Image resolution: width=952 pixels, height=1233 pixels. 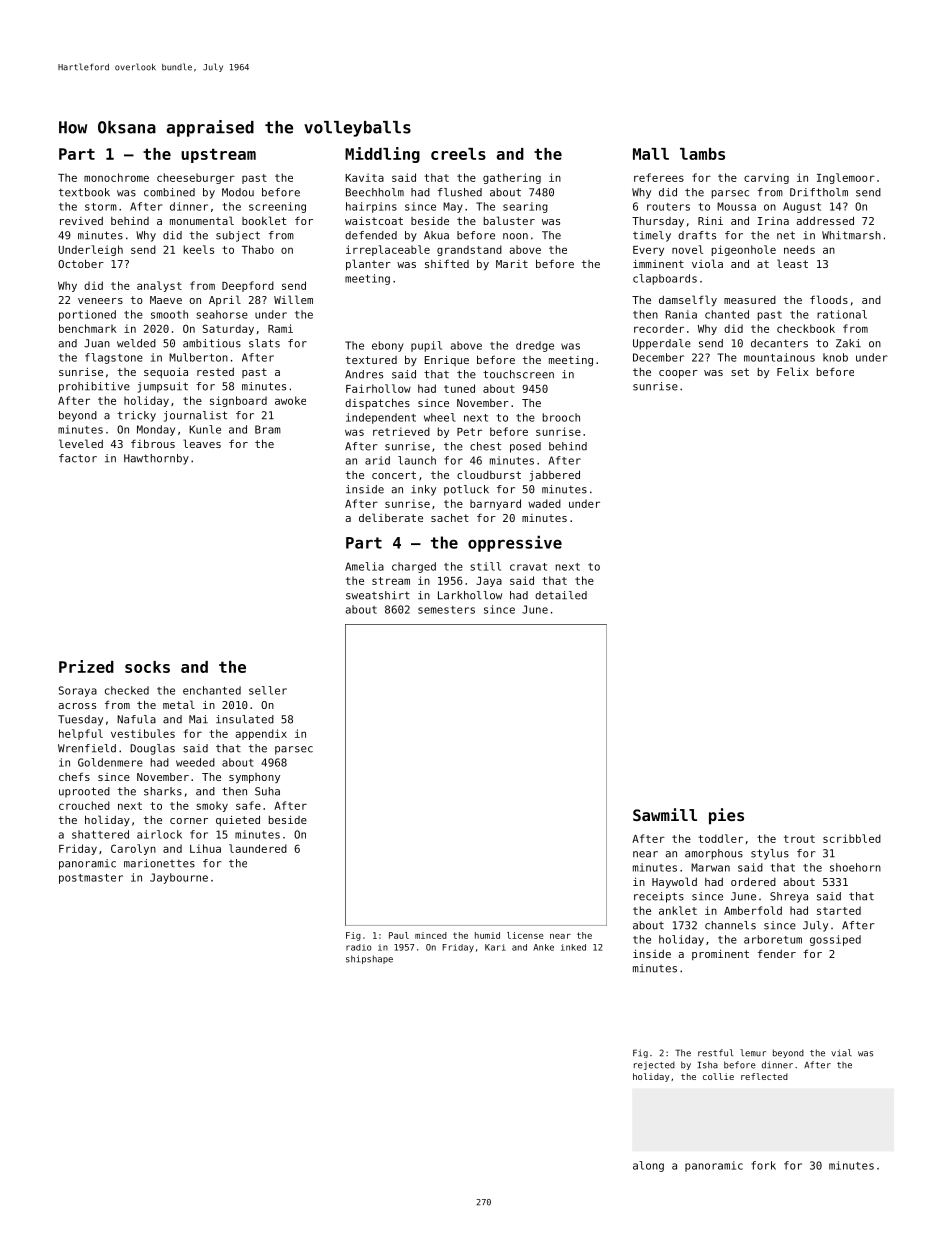 What do you see at coordinates (648, 1166) in the image?
I see `along` at bounding box center [648, 1166].
